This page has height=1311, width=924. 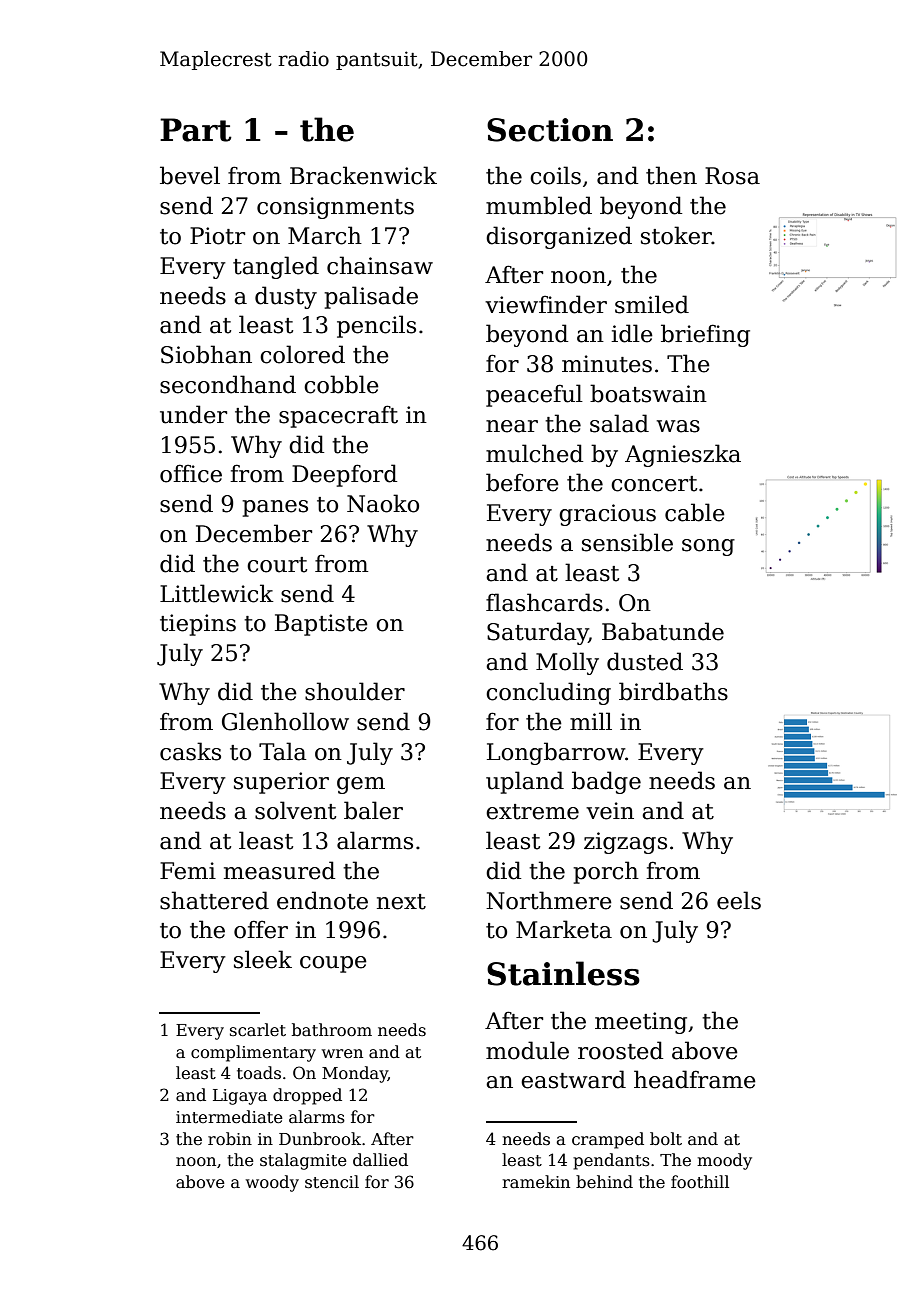 I want to click on concluding, so click(x=548, y=693).
